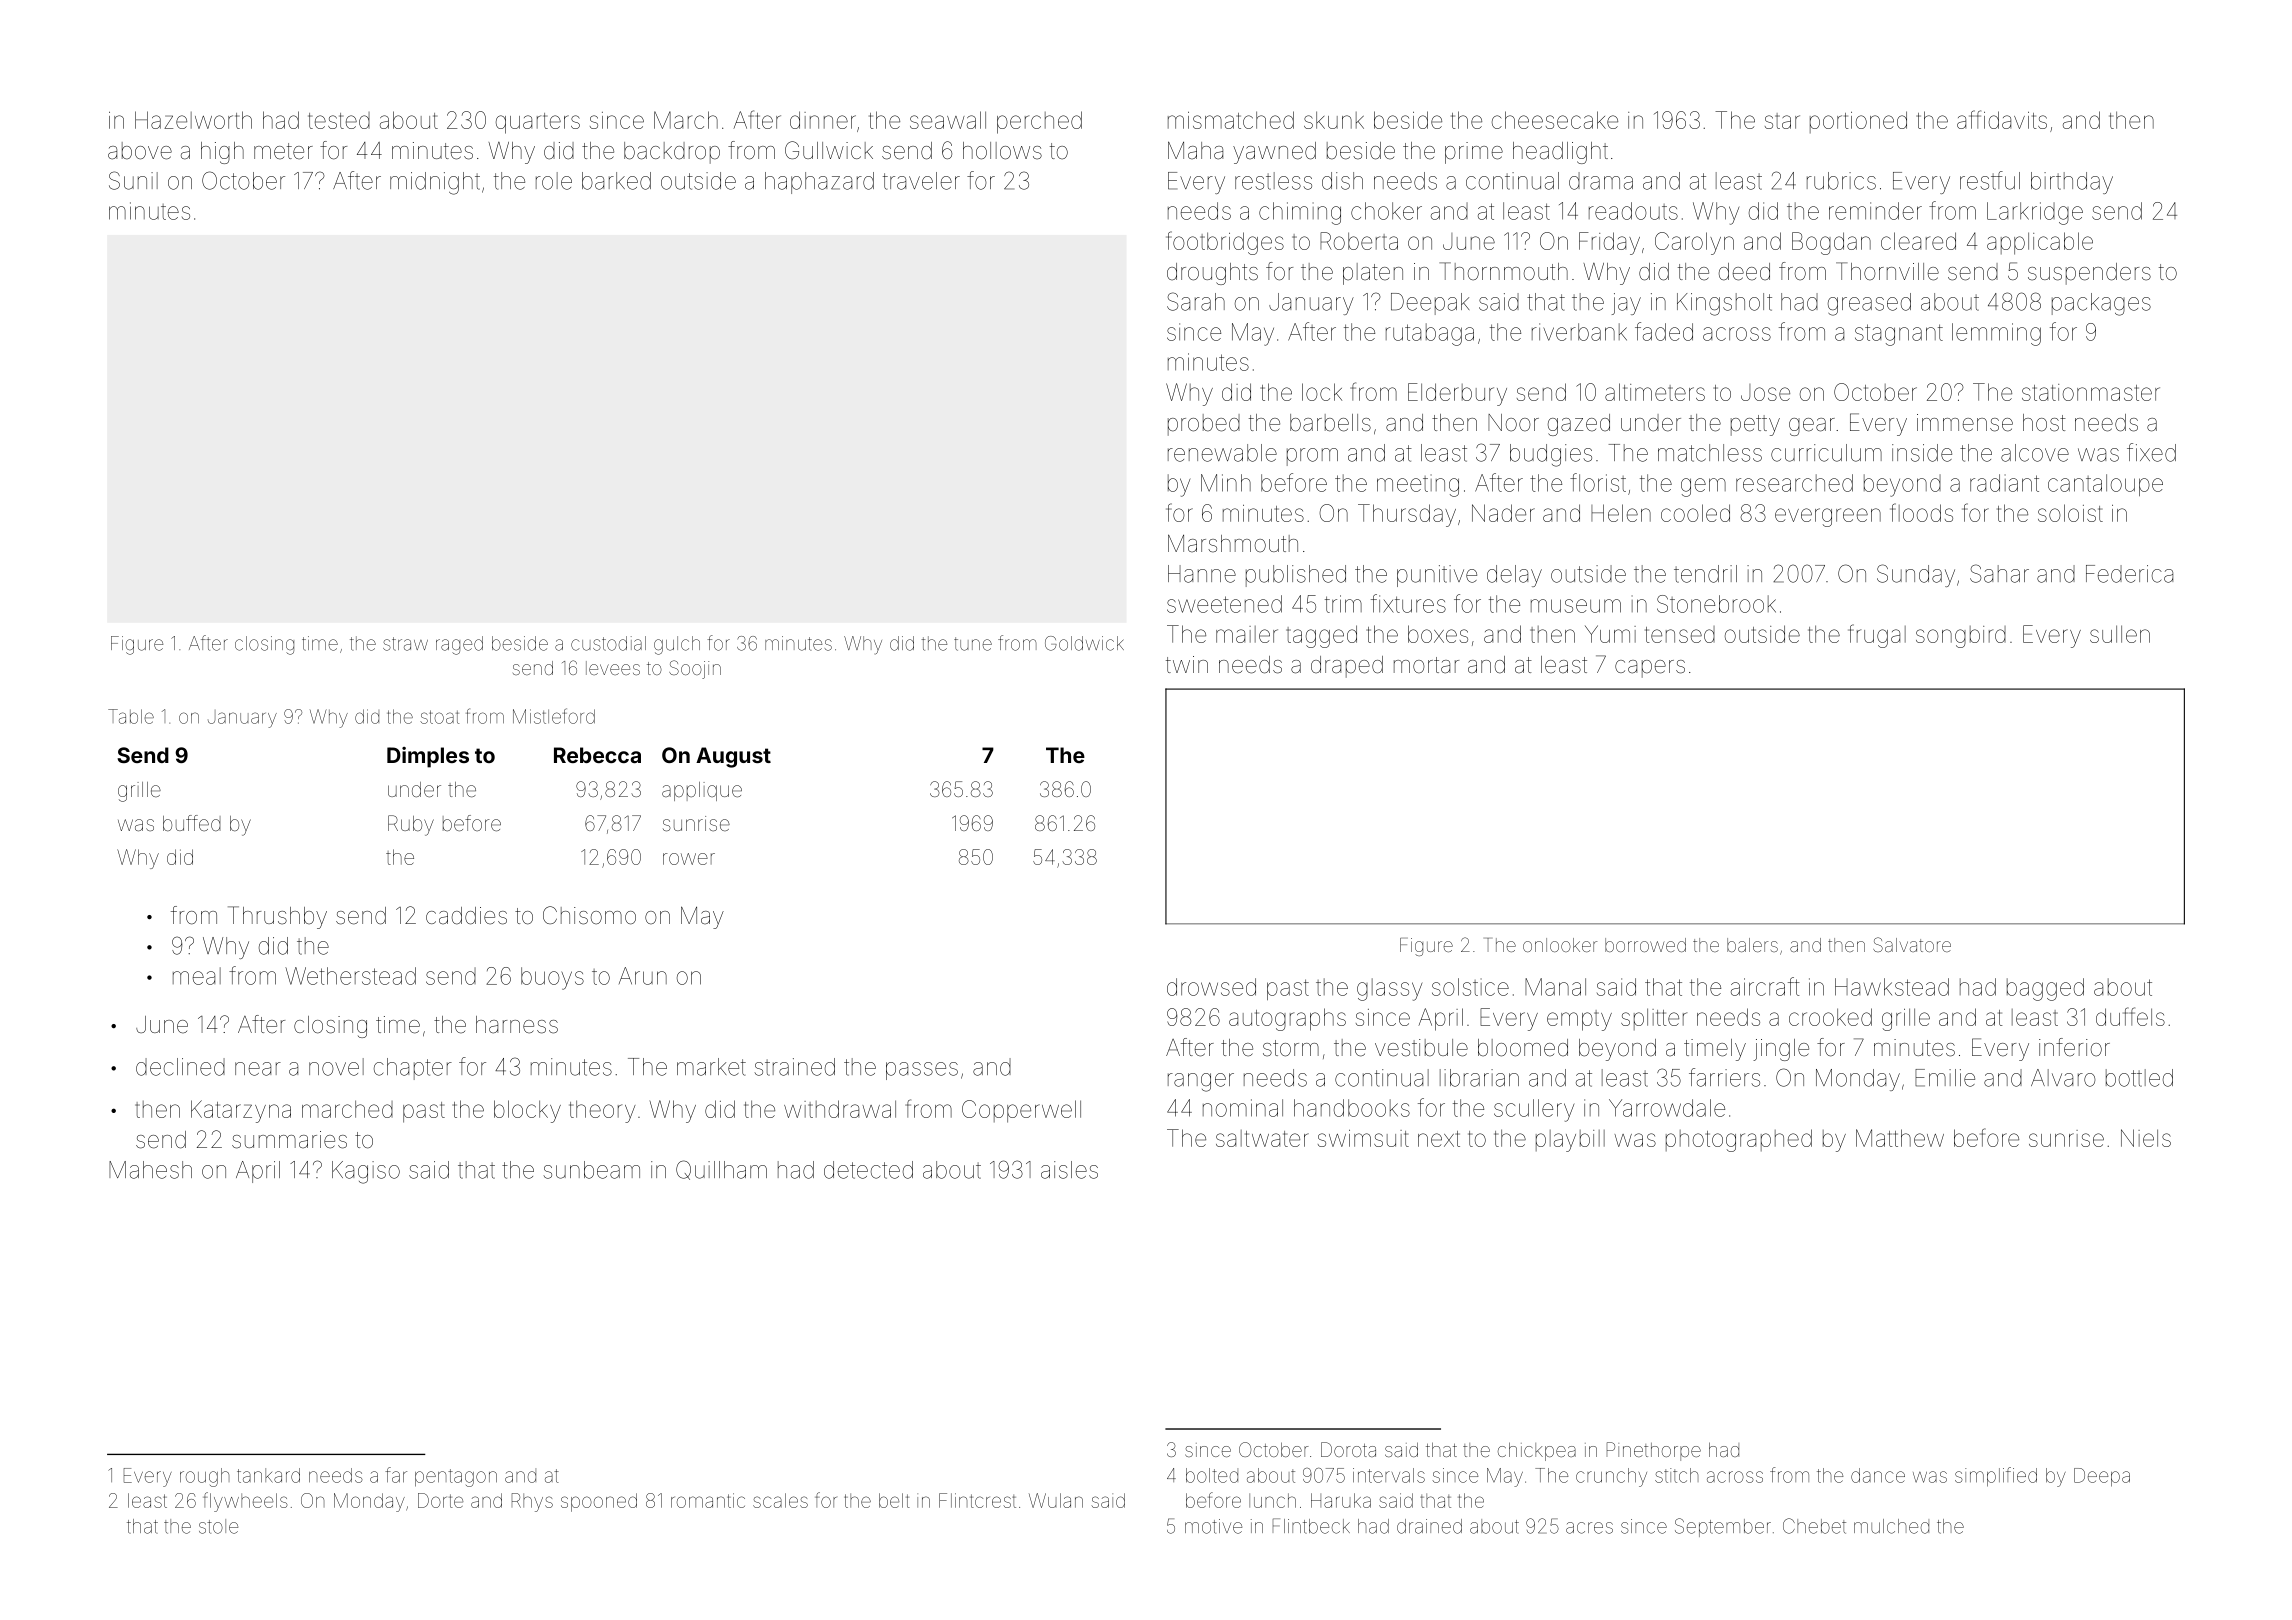 The image size is (2292, 1620). I want to click on mismatched, so click(1231, 120).
